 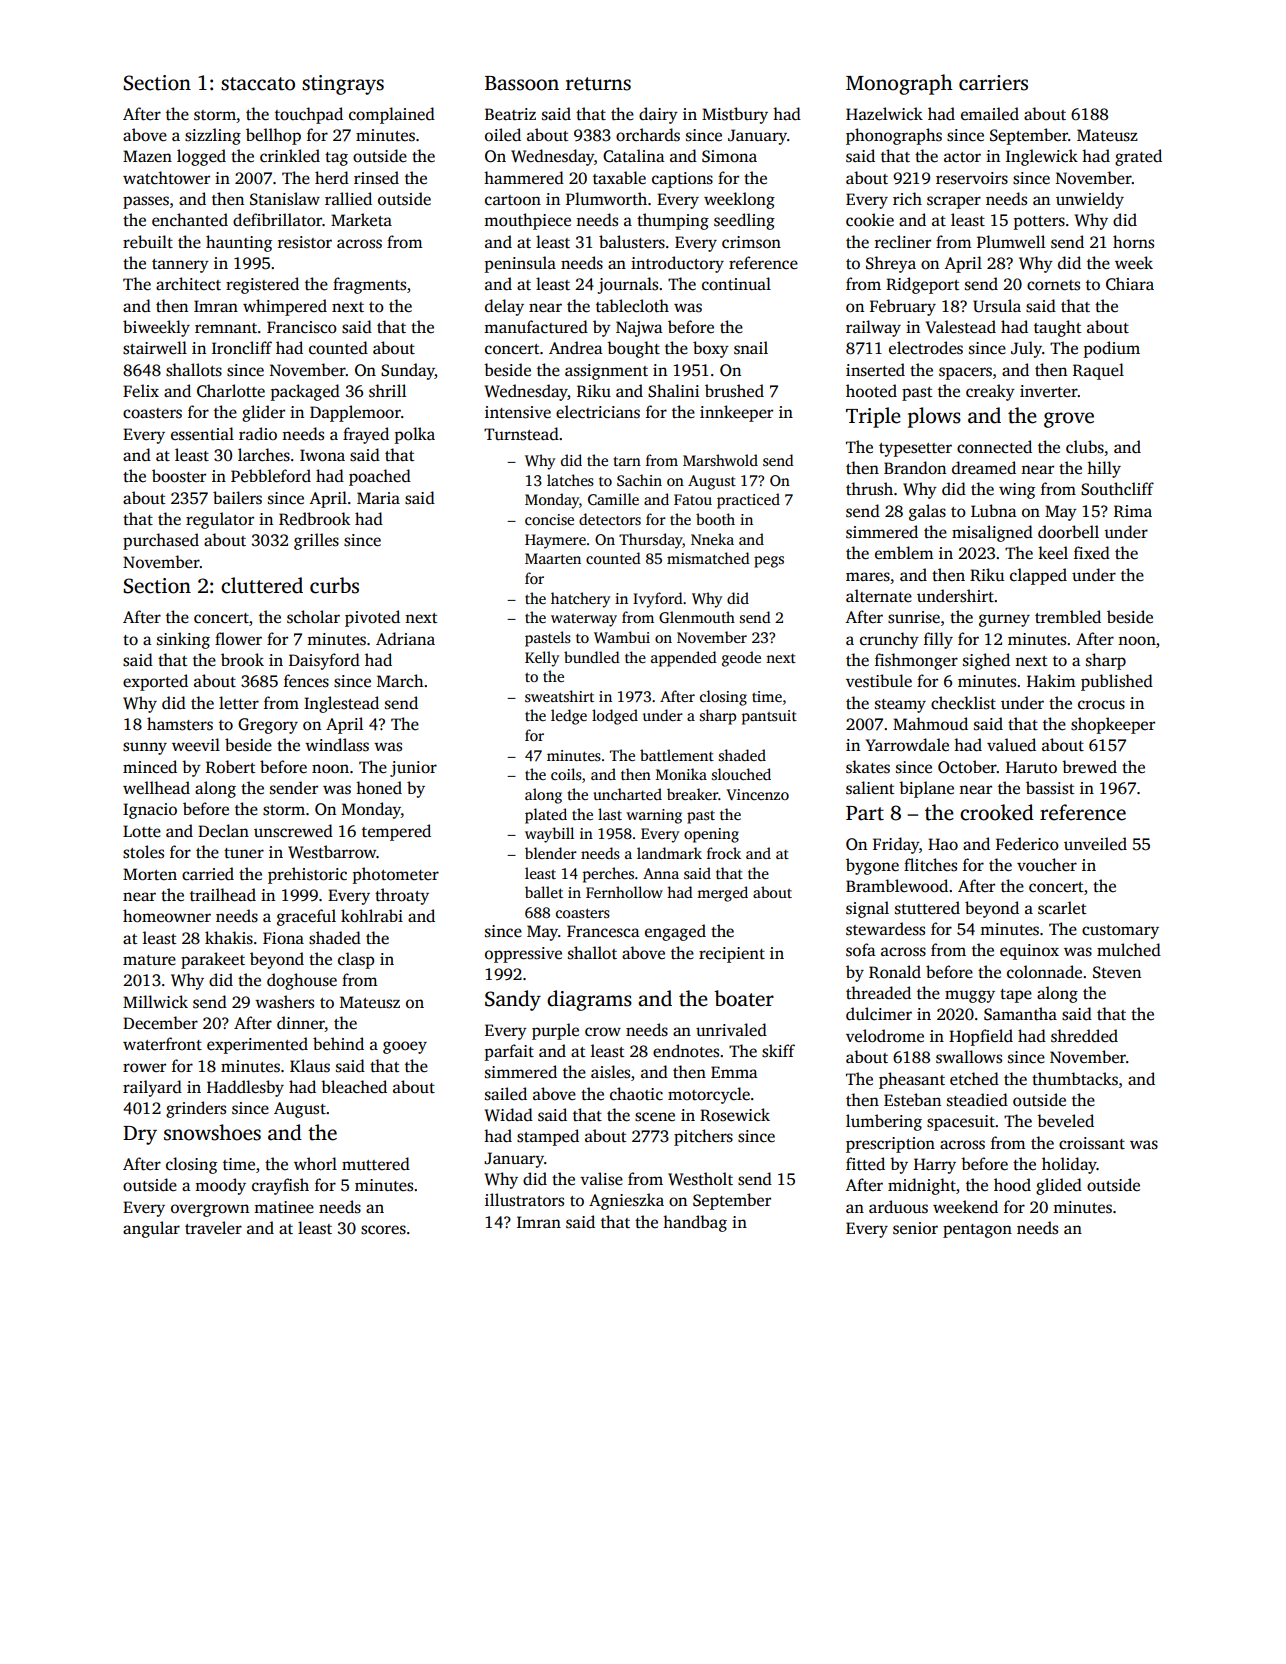 I want to click on railyard, so click(x=152, y=1088).
